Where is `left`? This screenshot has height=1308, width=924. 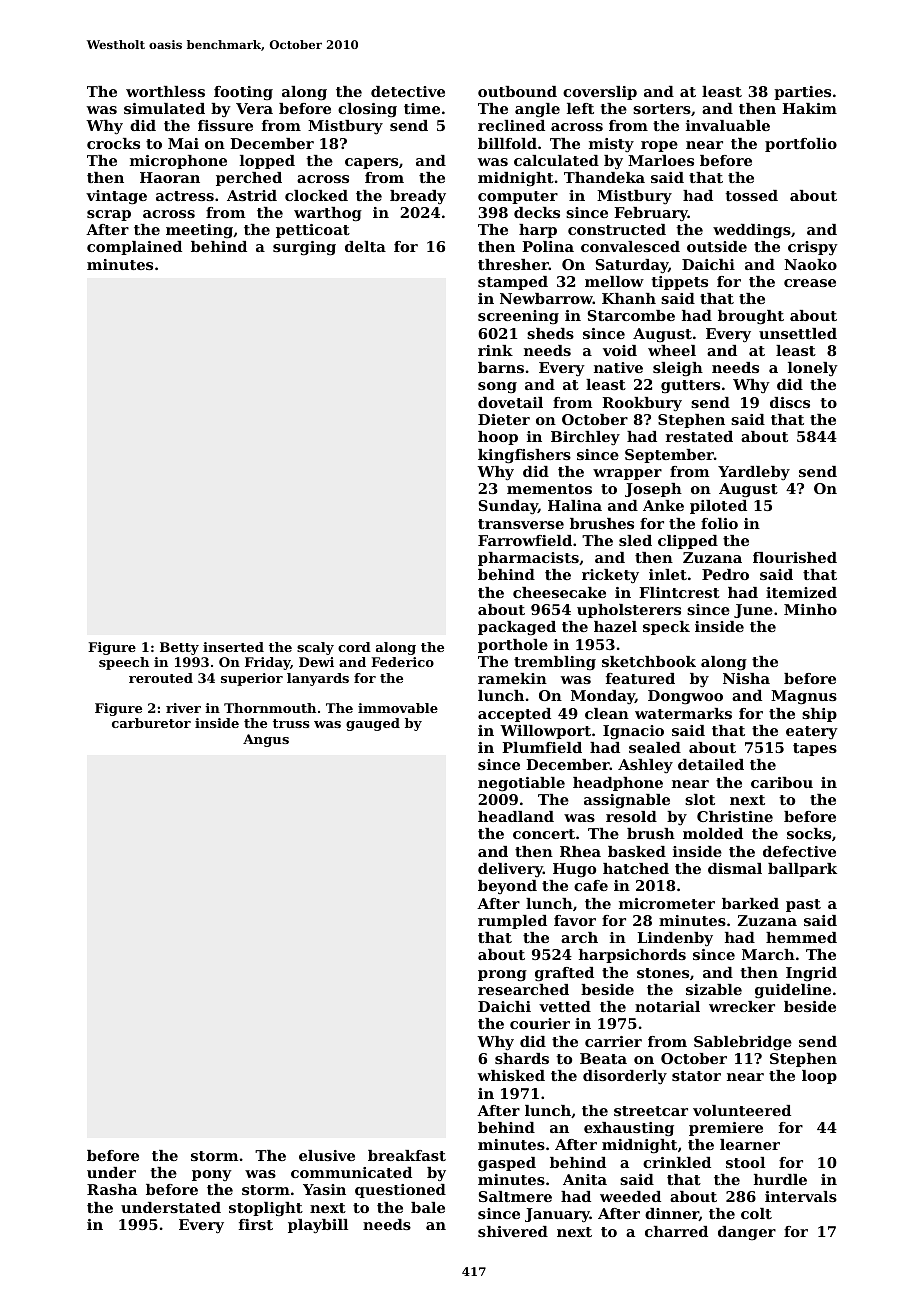 left is located at coordinates (580, 108).
